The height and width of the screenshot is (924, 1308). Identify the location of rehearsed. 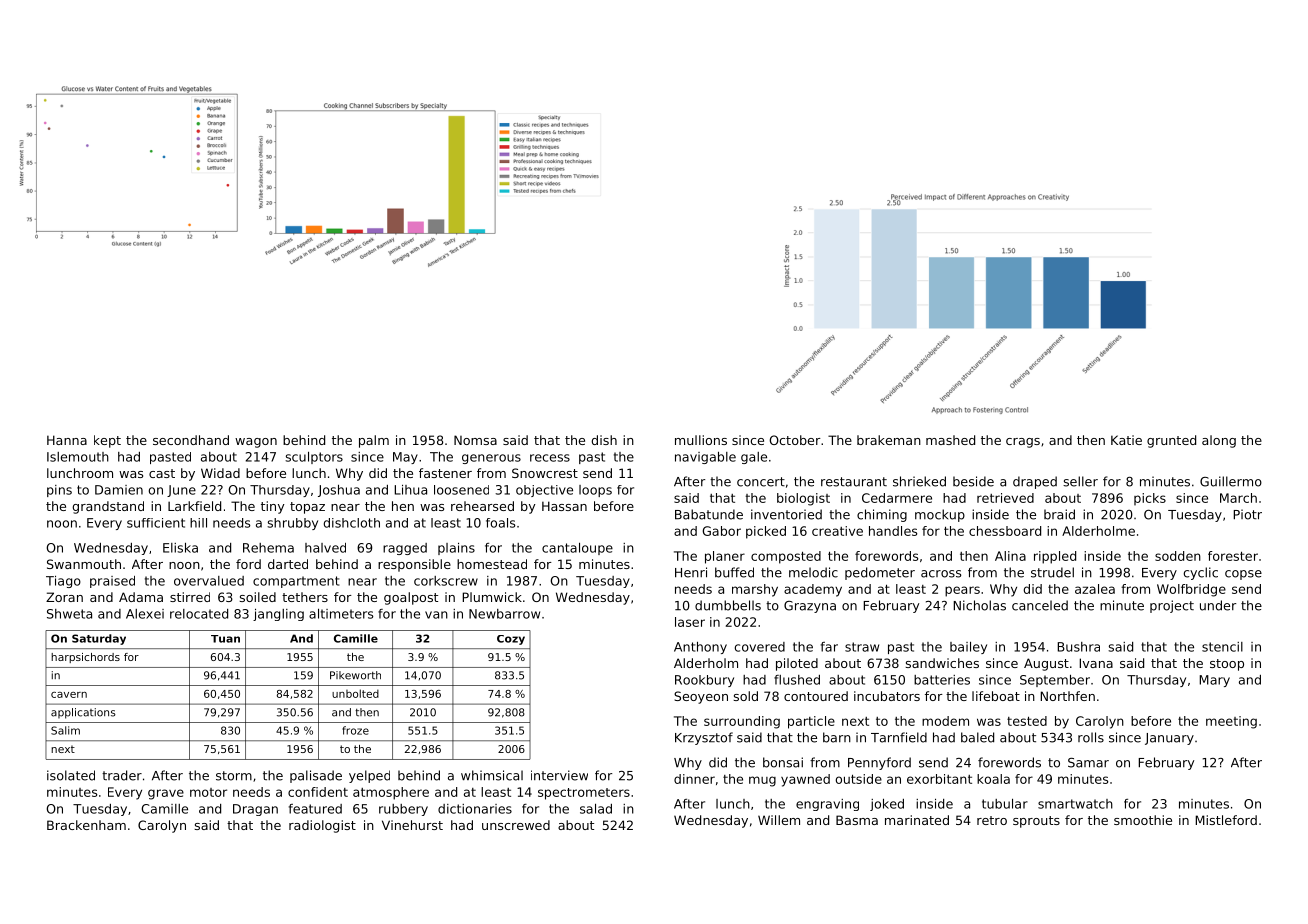
(482, 506).
